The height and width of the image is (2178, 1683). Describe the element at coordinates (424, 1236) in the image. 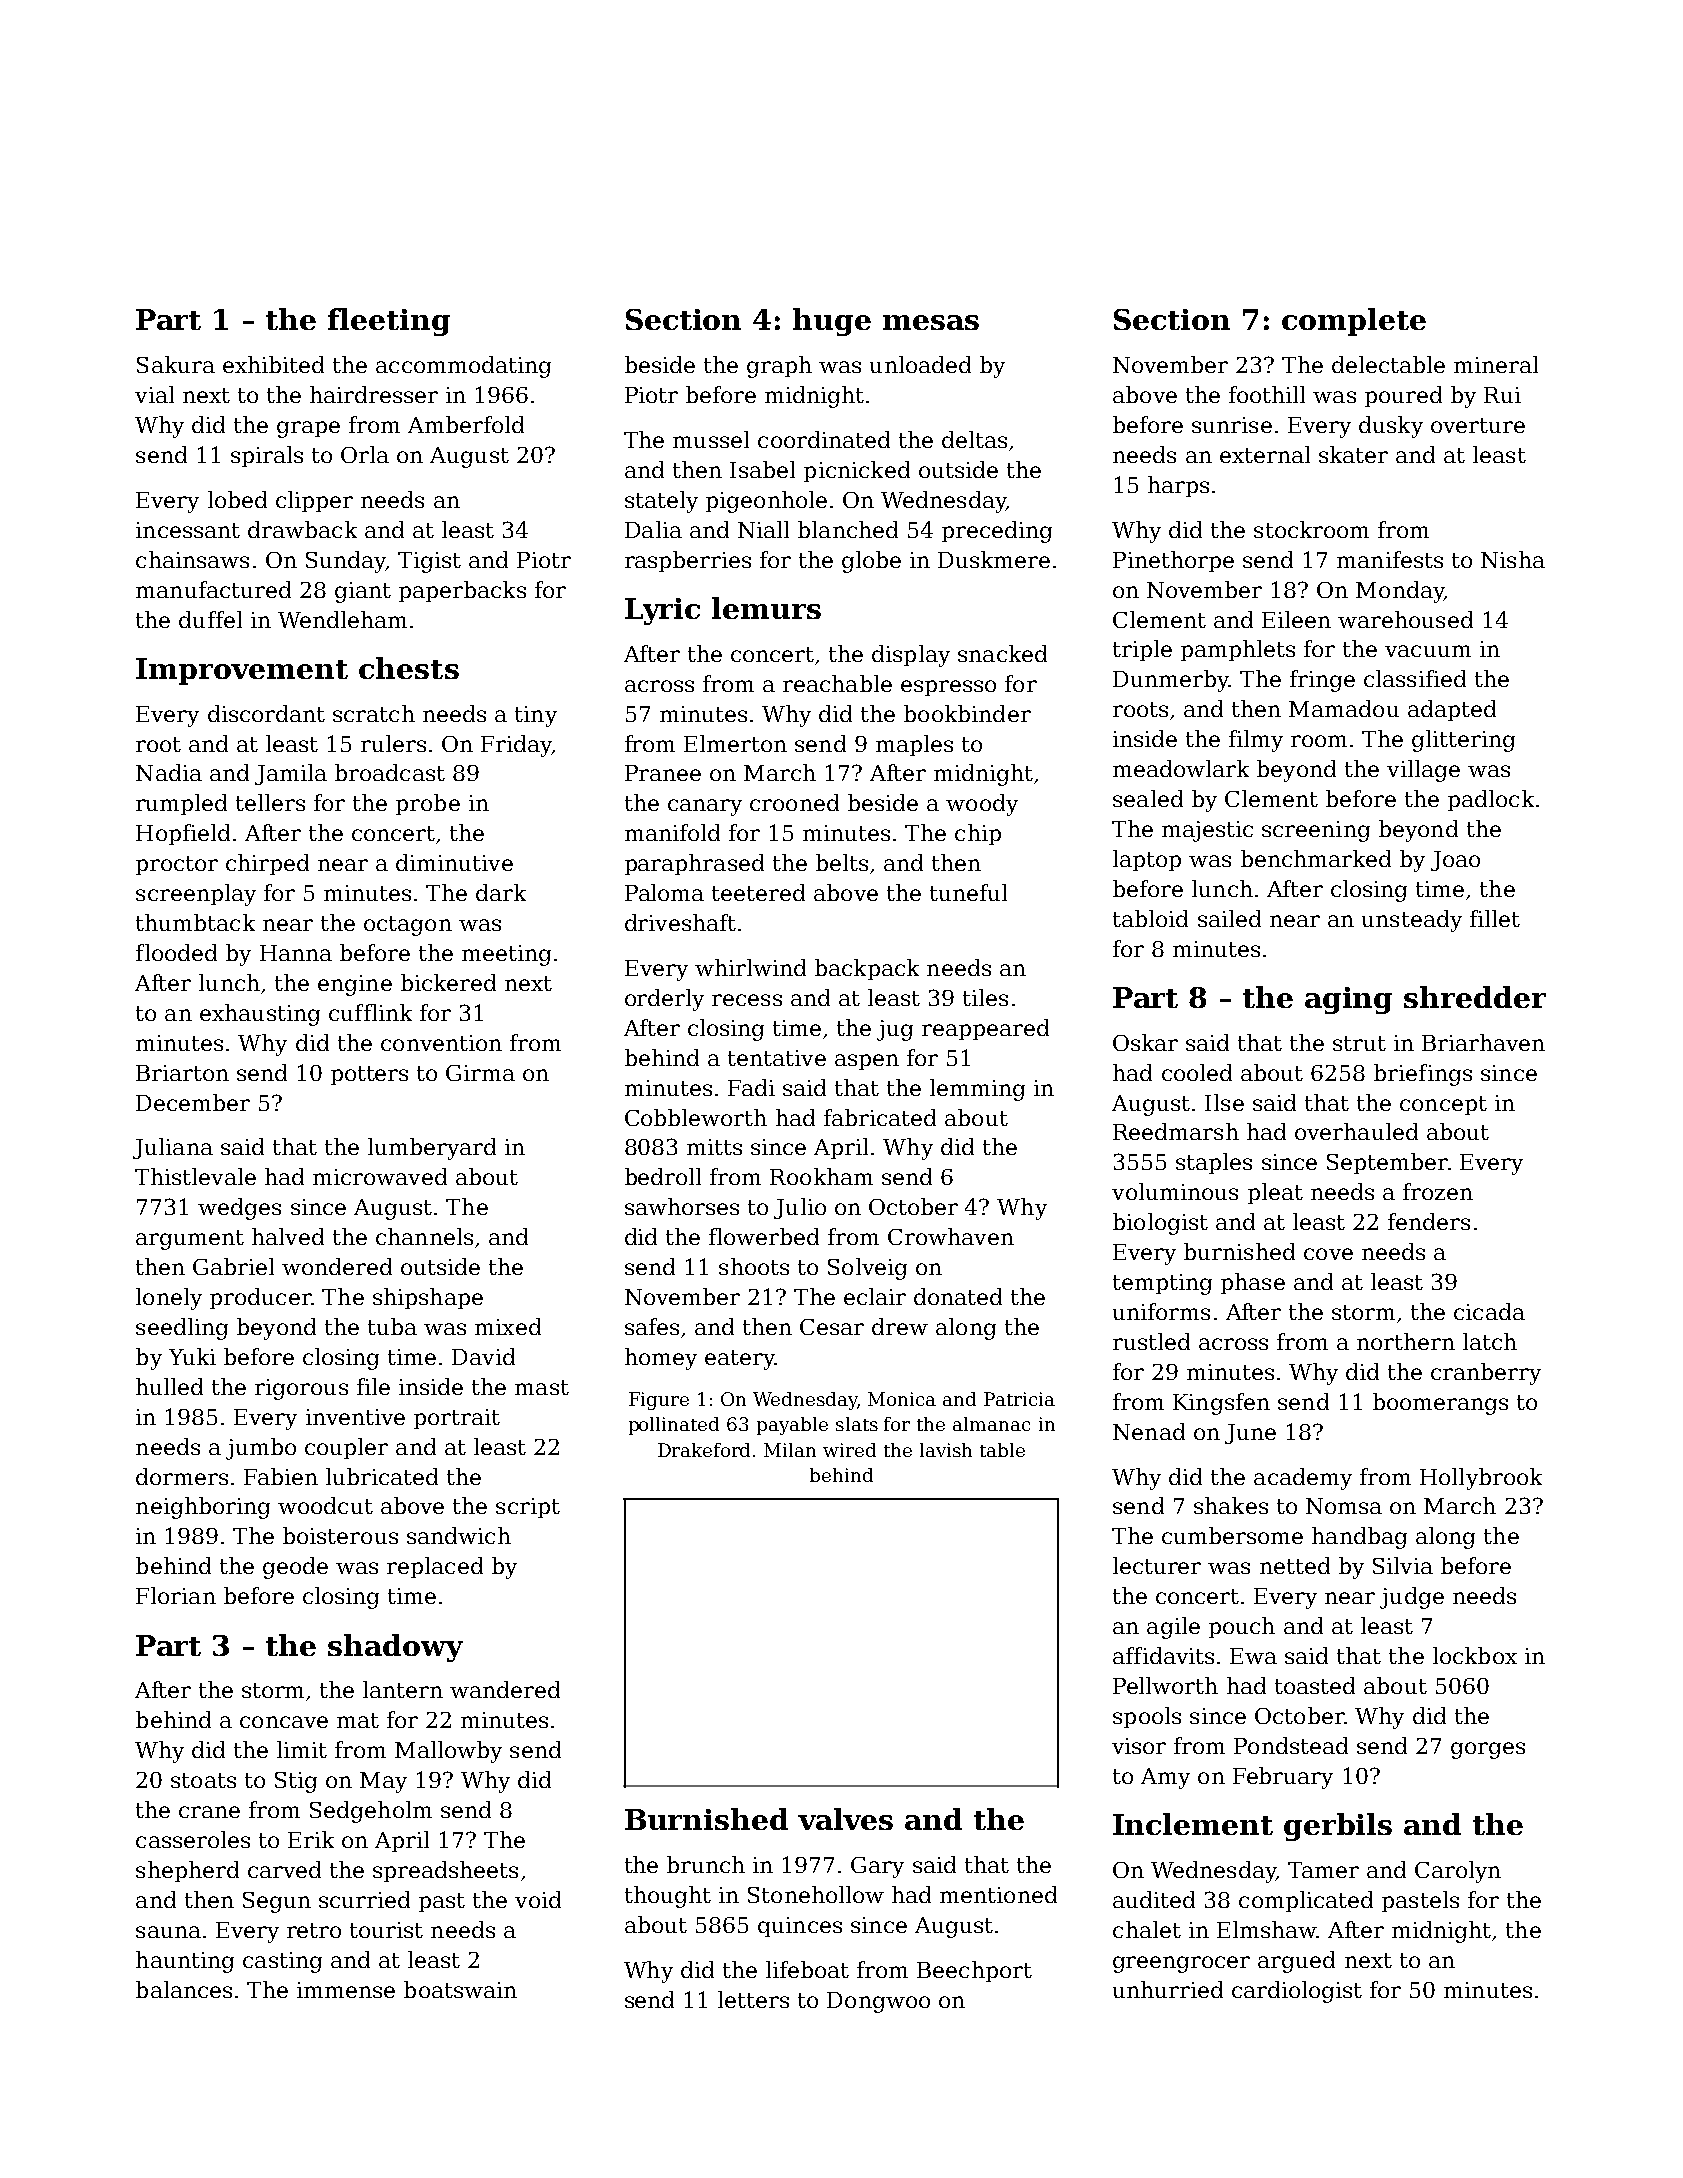

I see `channels` at that location.
